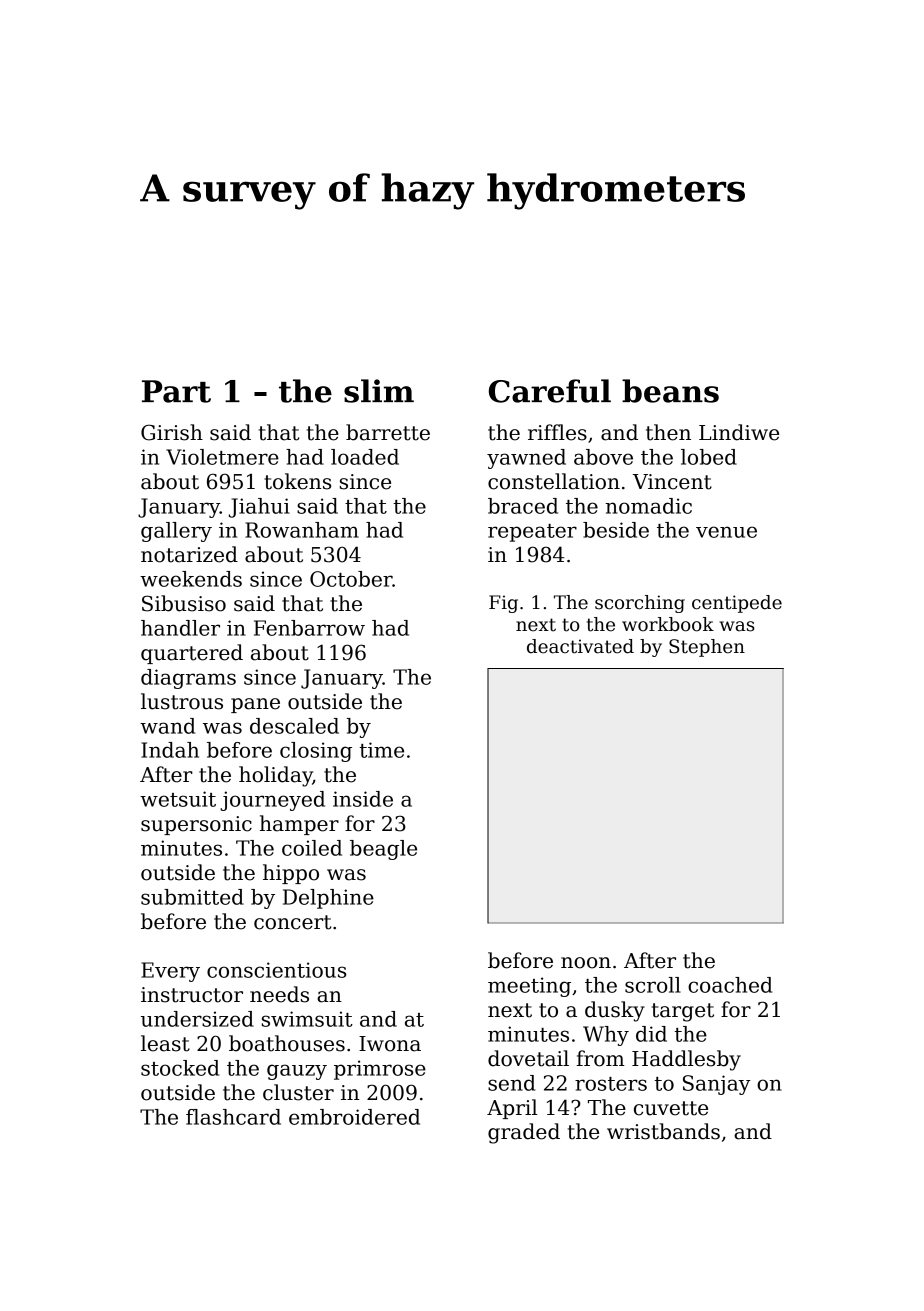  I want to click on notarized, so click(189, 554).
